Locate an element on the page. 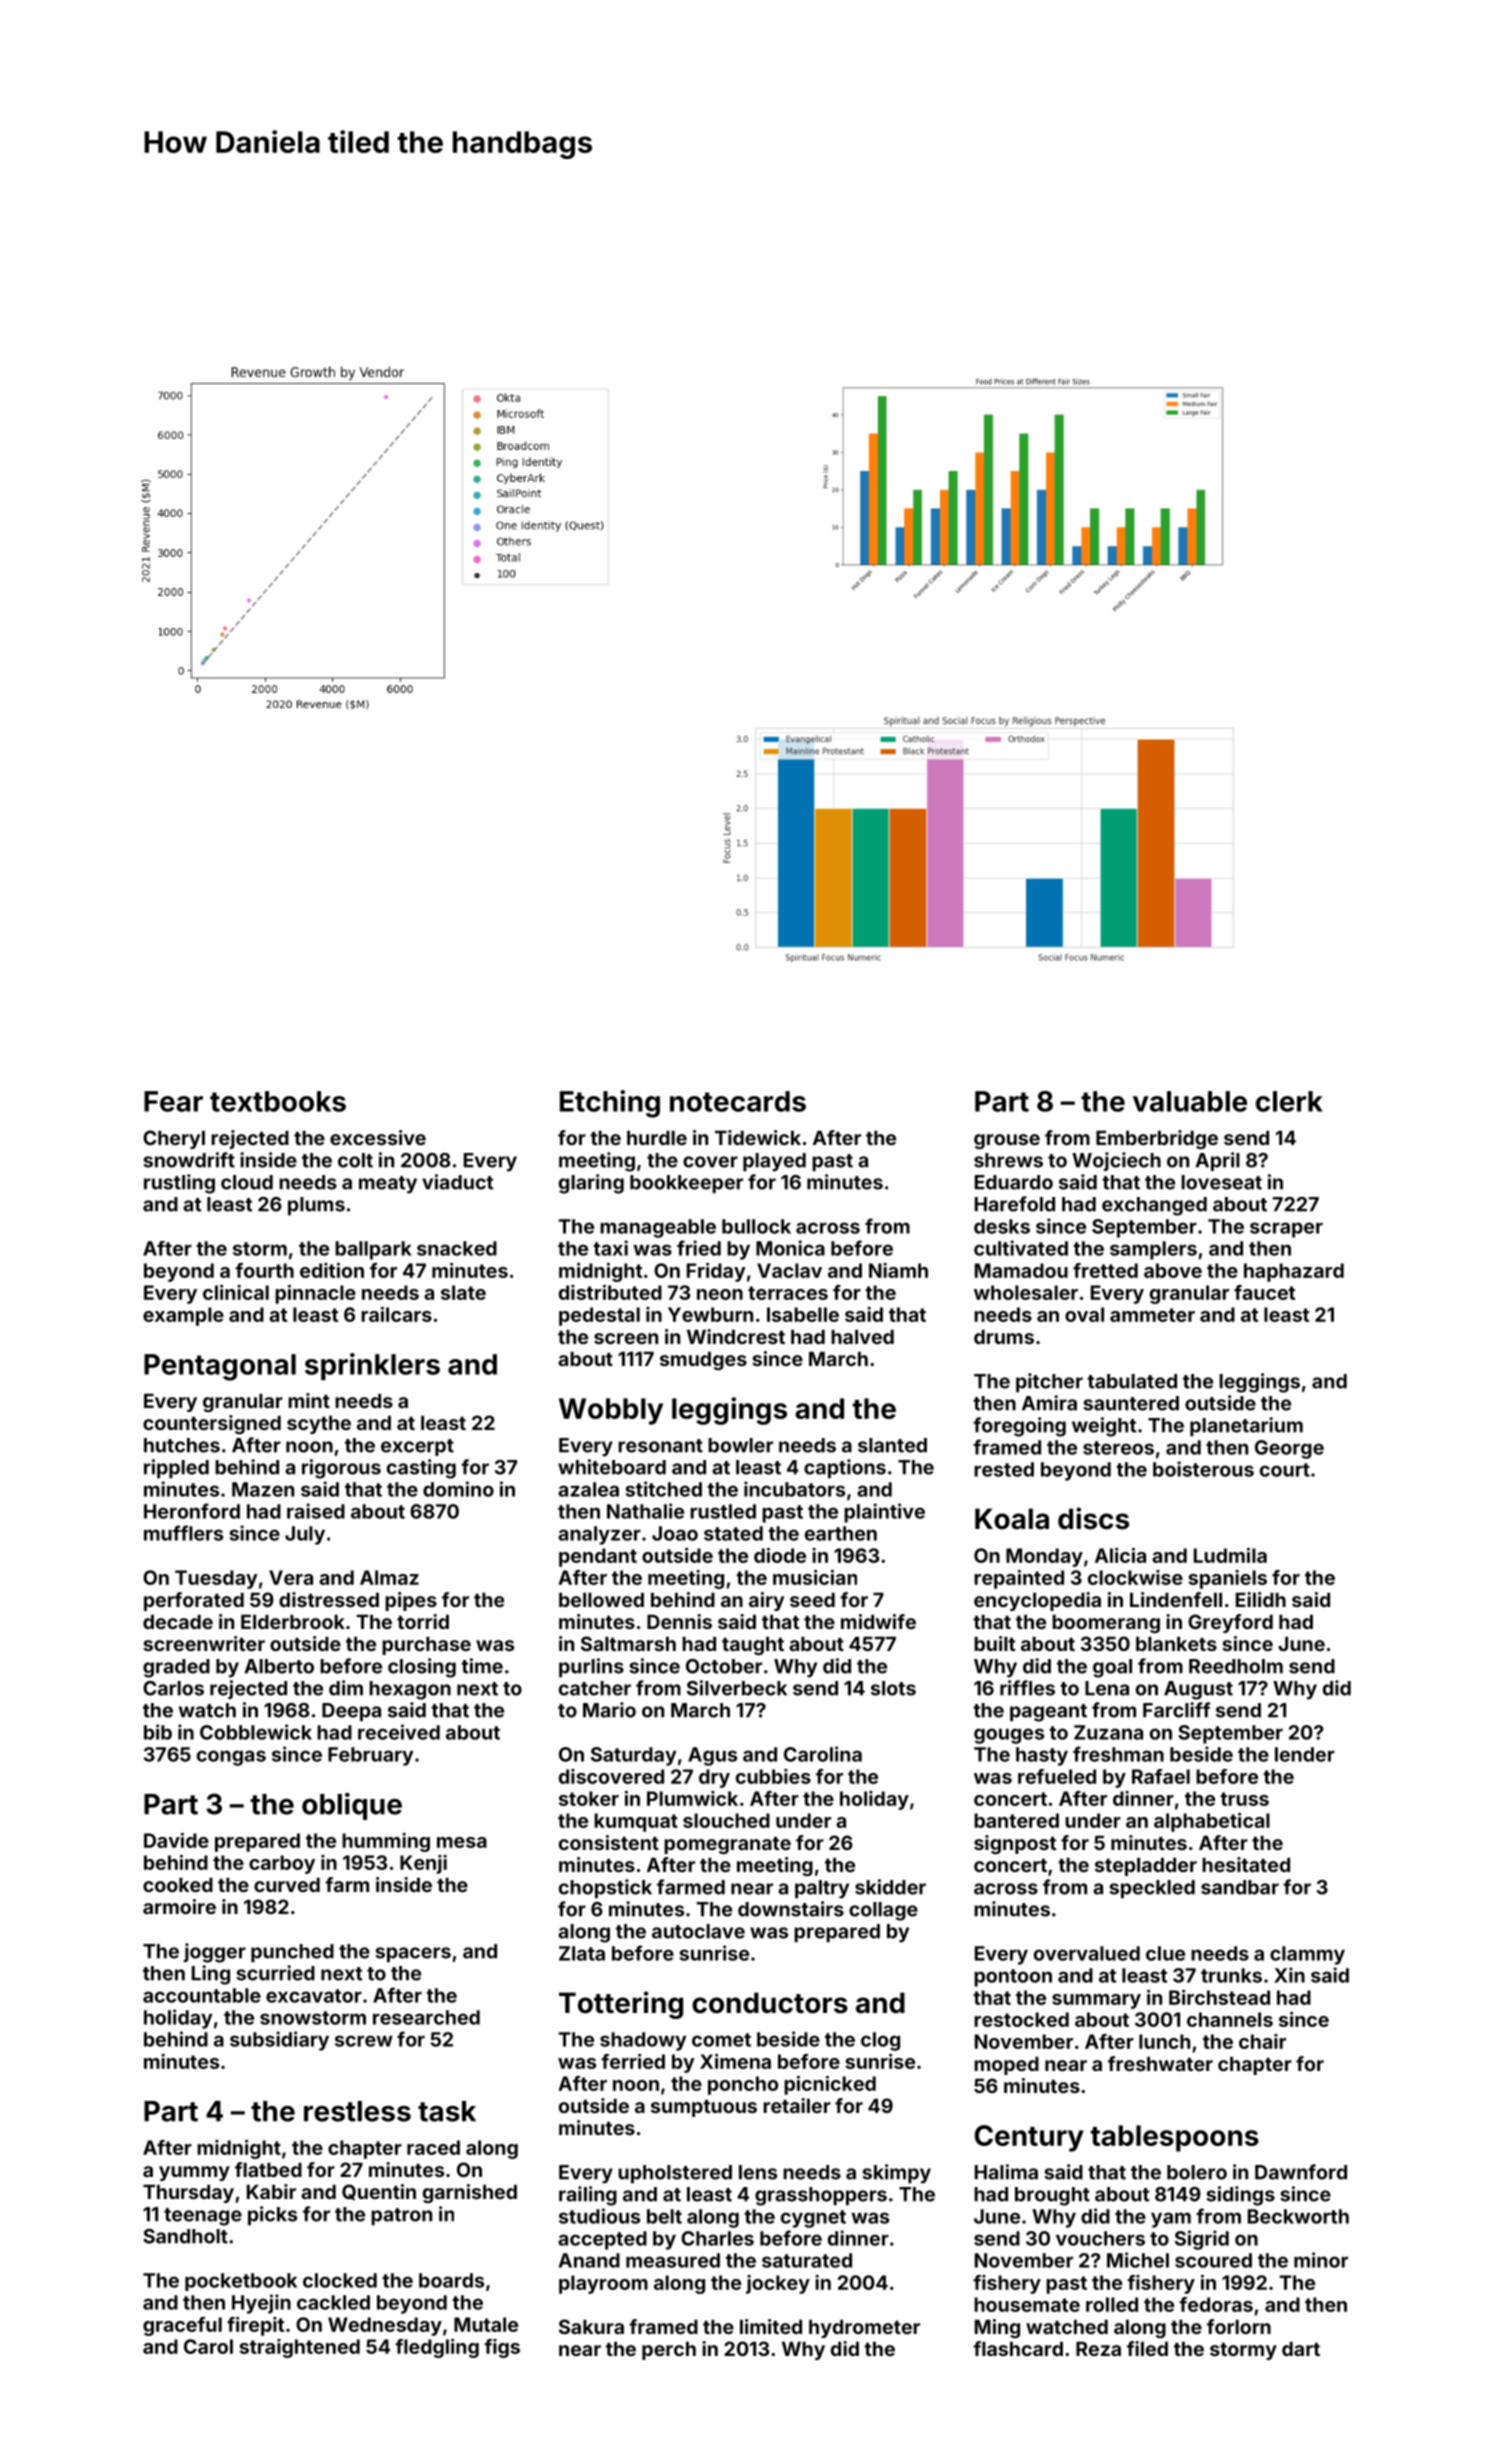 This document has height=2464, width=1496. bowler is located at coordinates (740, 1445).
